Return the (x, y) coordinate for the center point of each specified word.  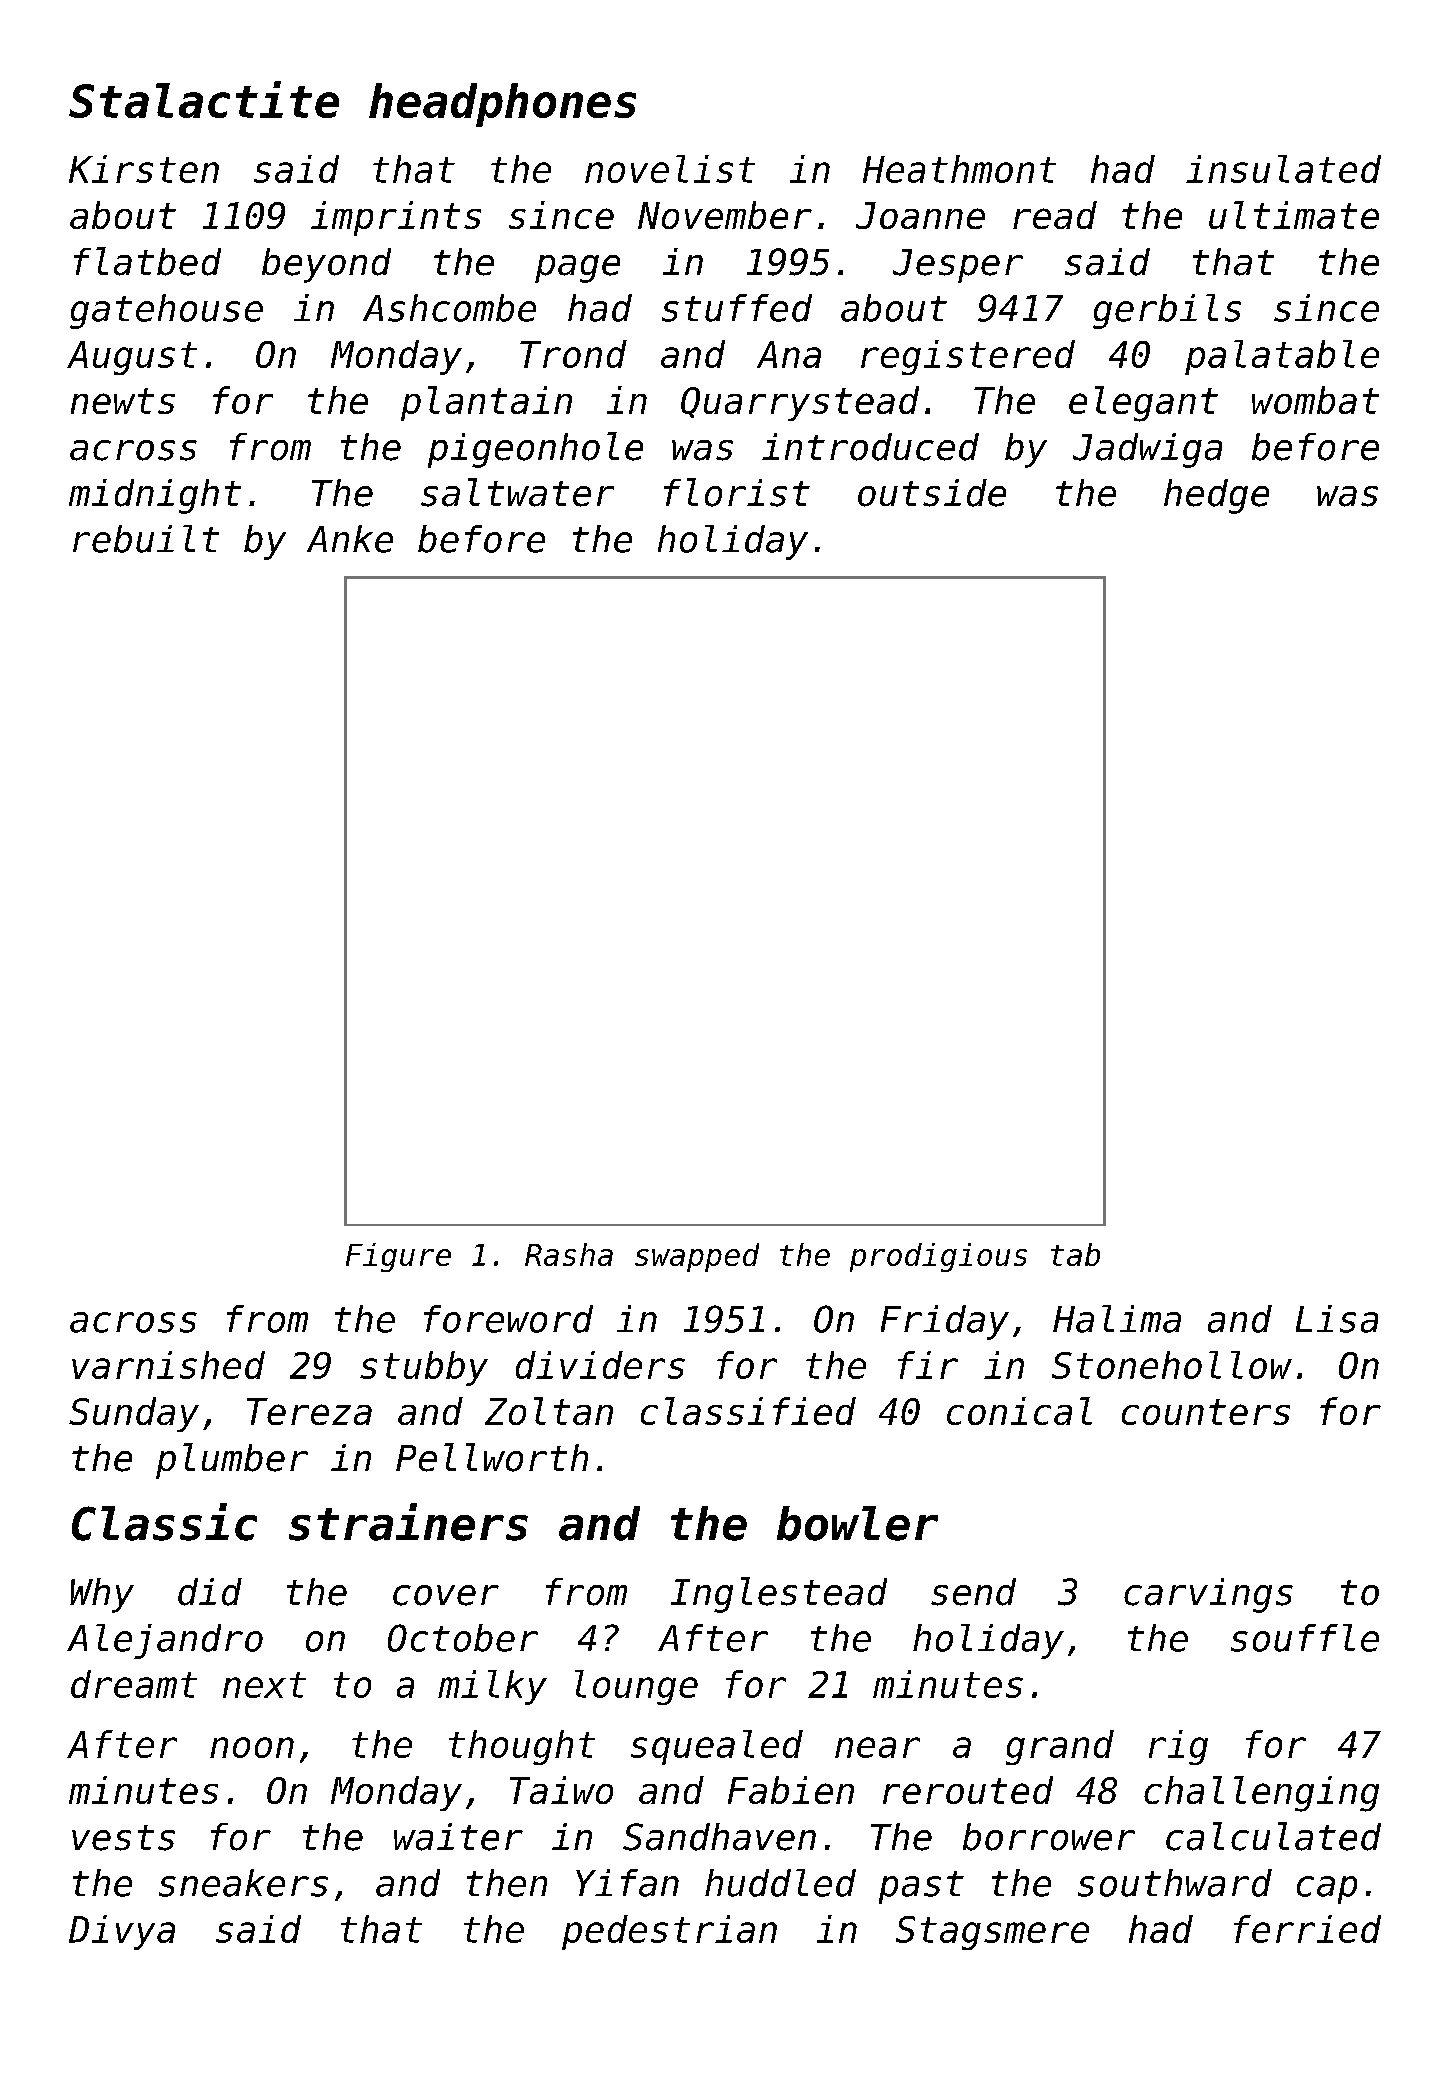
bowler (857, 1523)
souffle (1305, 1638)
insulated (1283, 169)
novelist (670, 169)
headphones (502, 105)
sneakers (243, 1883)
